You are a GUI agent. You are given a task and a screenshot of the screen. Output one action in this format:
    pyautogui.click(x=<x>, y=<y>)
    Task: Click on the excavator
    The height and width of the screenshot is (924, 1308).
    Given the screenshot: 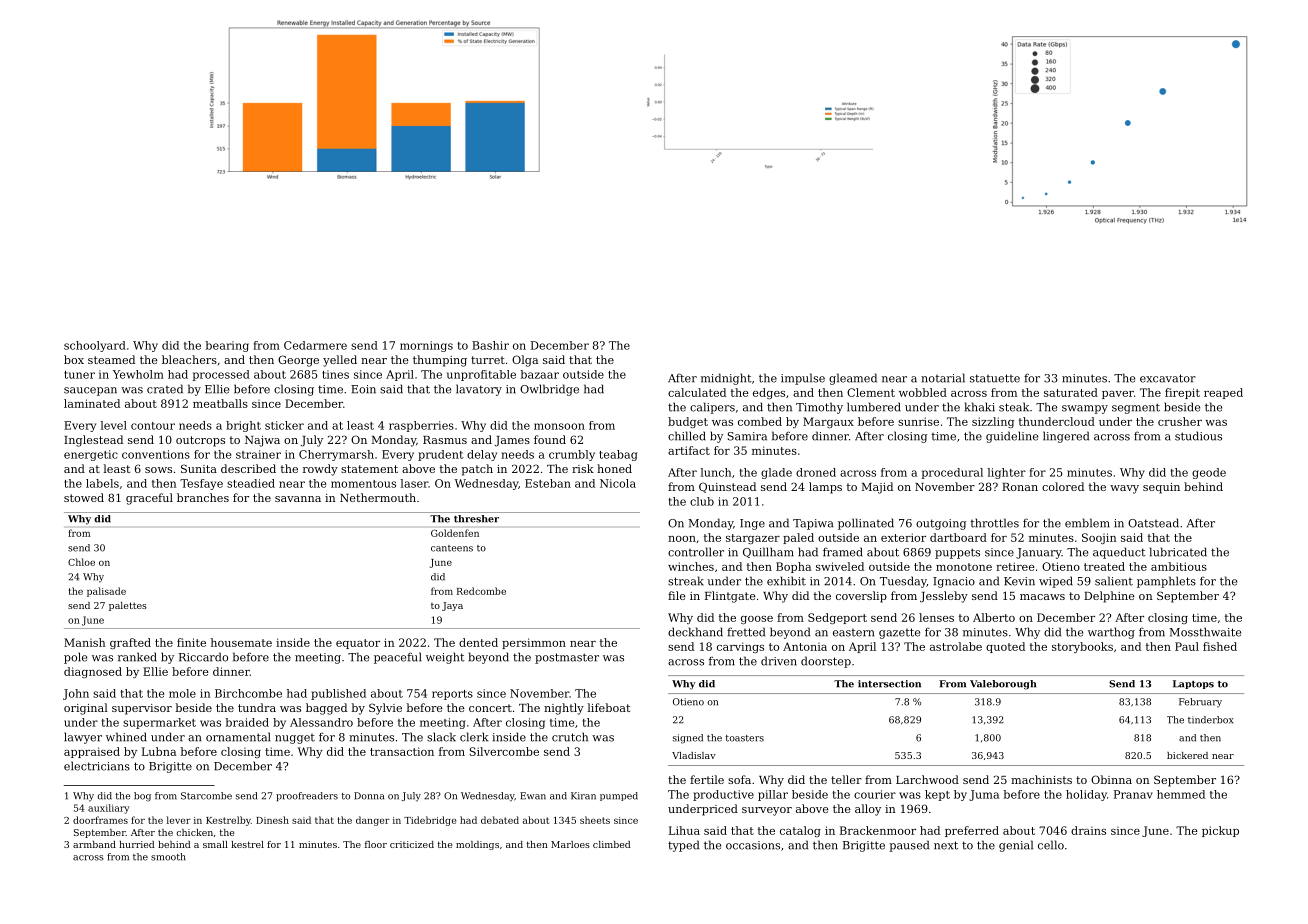 What is the action you would take?
    pyautogui.click(x=1168, y=378)
